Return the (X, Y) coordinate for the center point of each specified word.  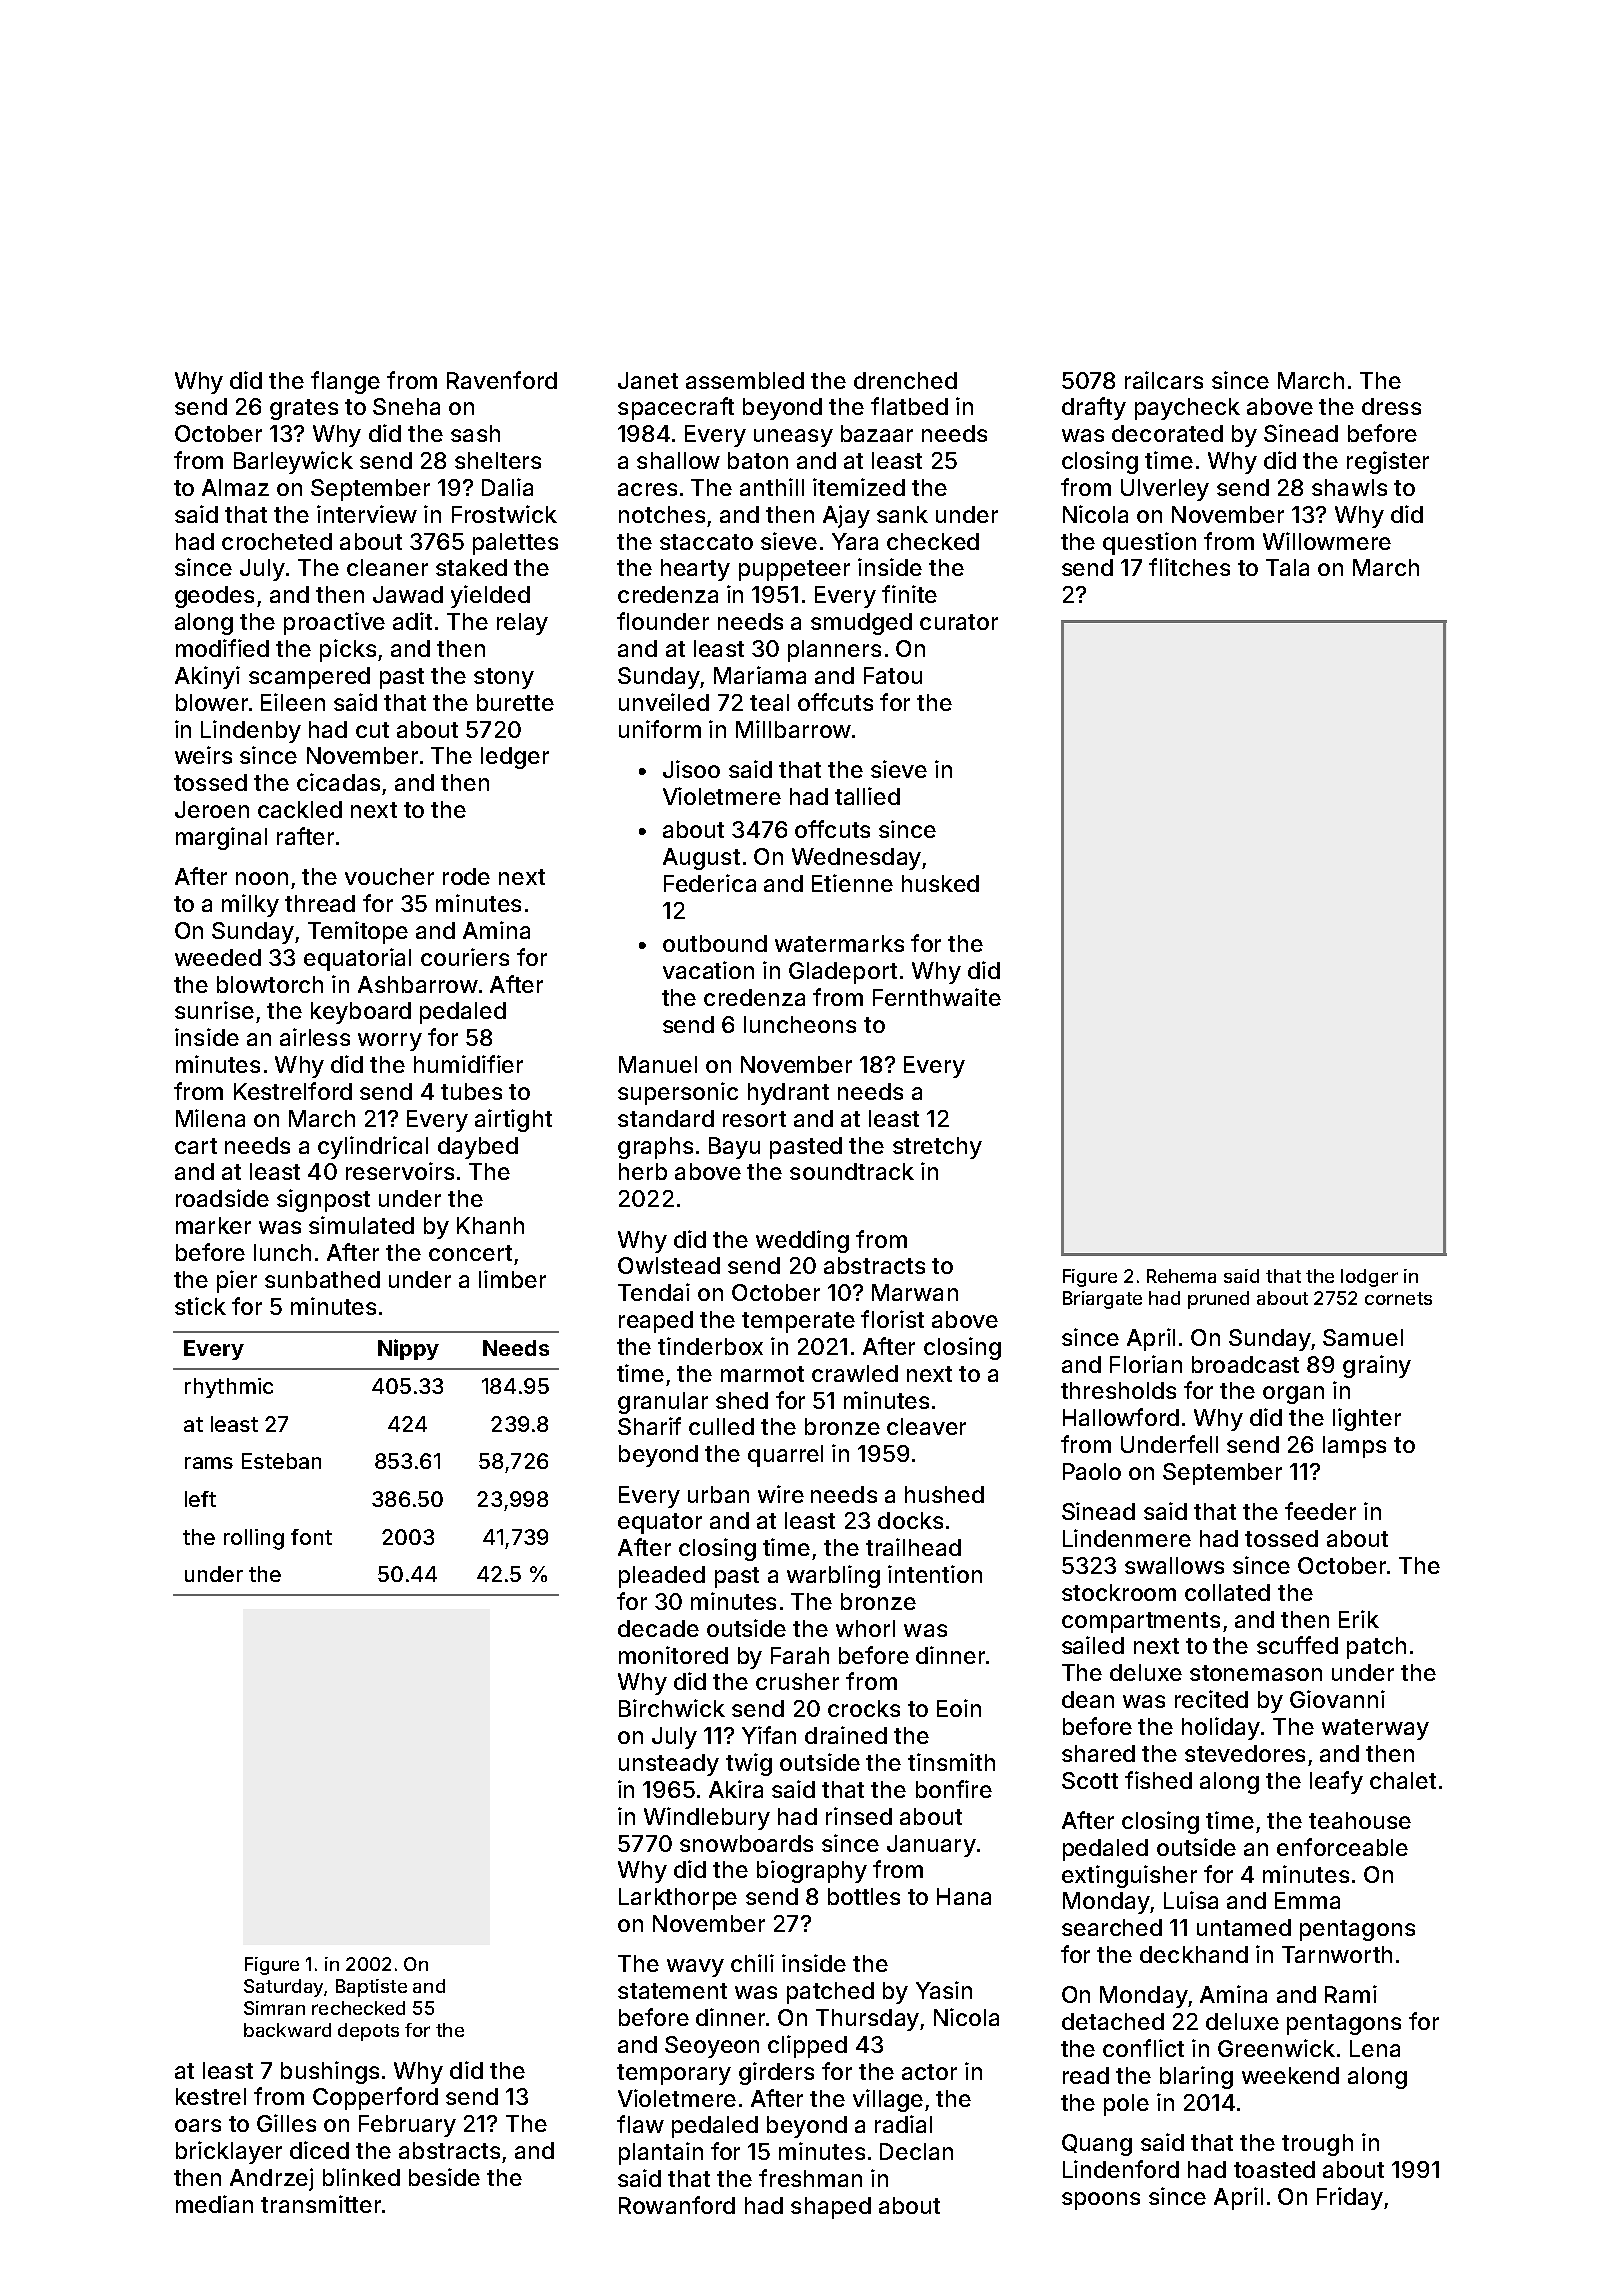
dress (1391, 406)
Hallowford (1121, 1417)
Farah (800, 1655)
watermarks (839, 943)
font (311, 1537)
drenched (905, 380)
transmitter (321, 2204)
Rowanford (677, 2205)
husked (940, 883)
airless (315, 1037)
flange (345, 382)
